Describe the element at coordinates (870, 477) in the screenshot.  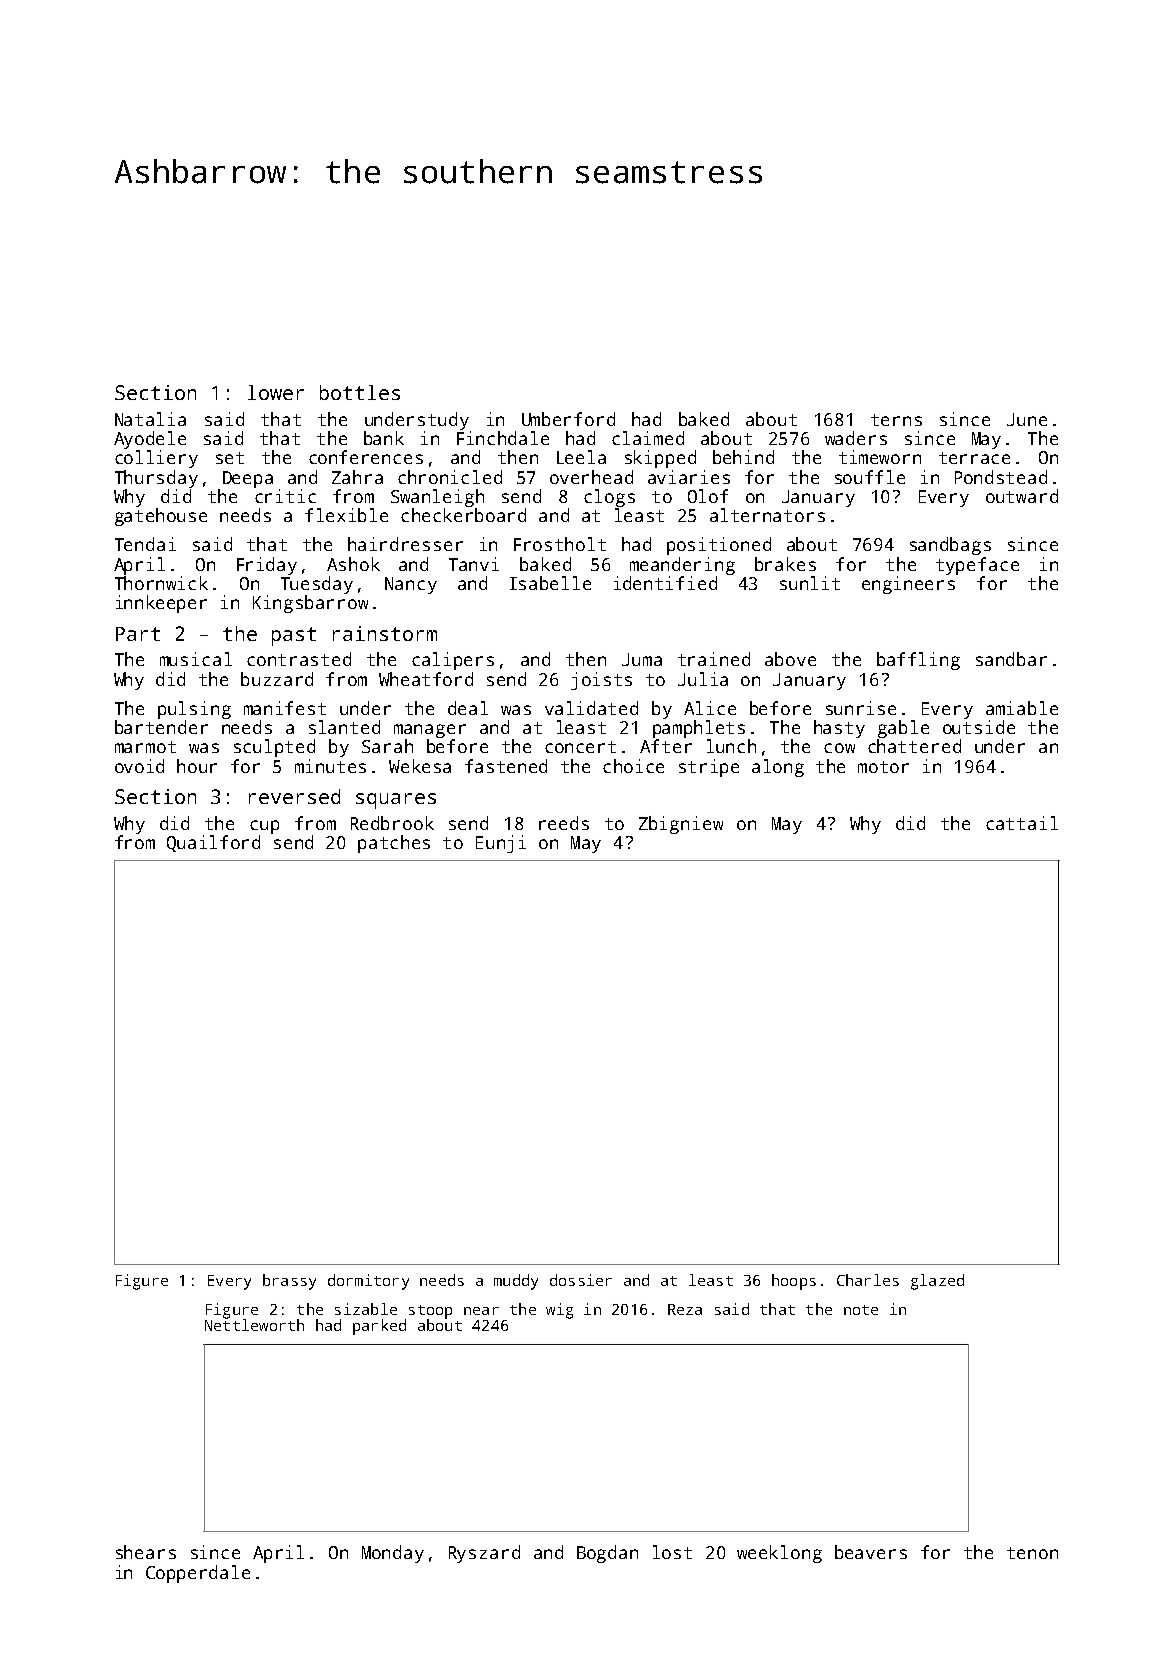
I see `souffle` at that location.
